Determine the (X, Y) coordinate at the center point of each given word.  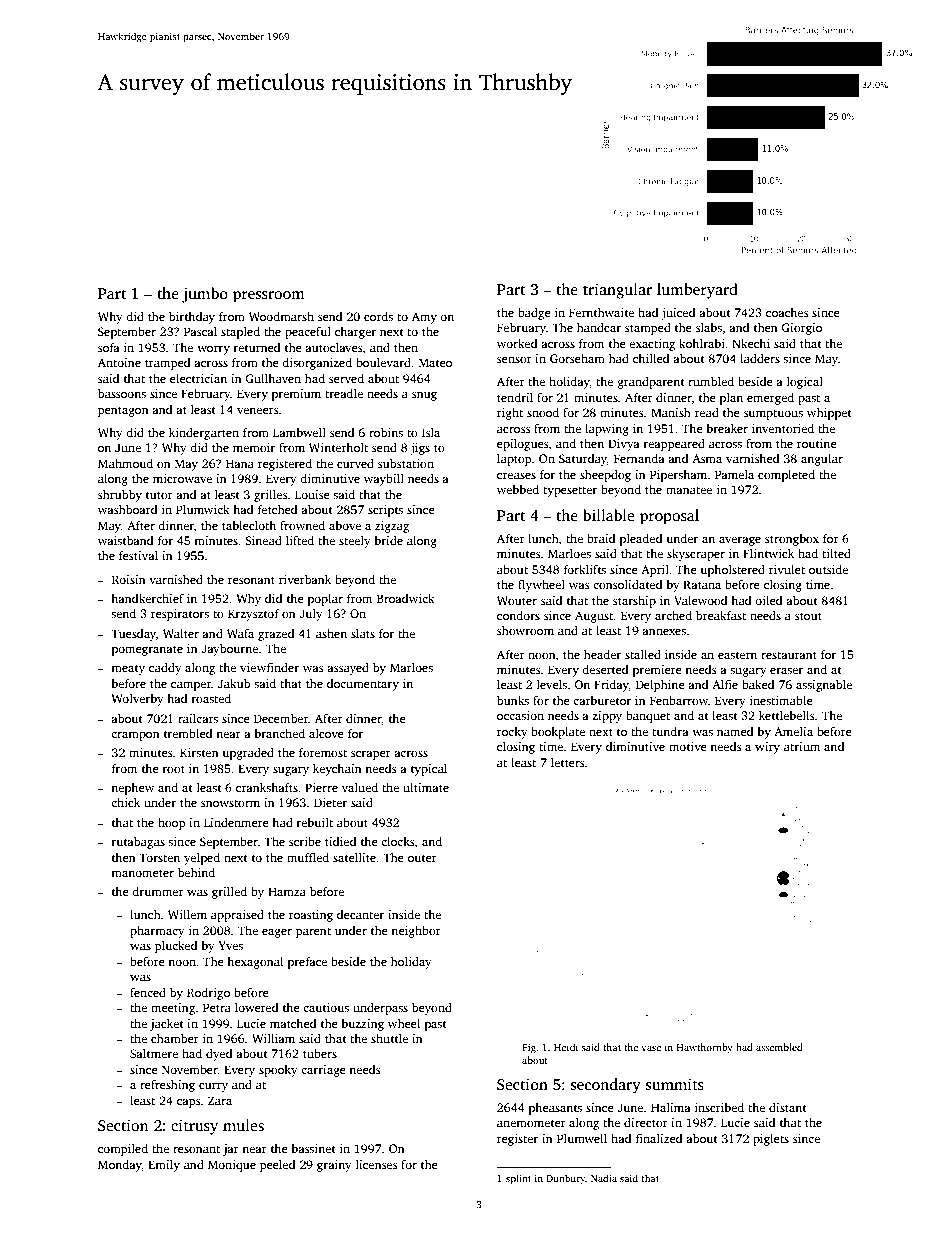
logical (805, 383)
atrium (802, 746)
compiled (123, 1150)
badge (534, 314)
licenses (376, 1164)
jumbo (205, 295)
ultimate (426, 787)
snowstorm (230, 803)
